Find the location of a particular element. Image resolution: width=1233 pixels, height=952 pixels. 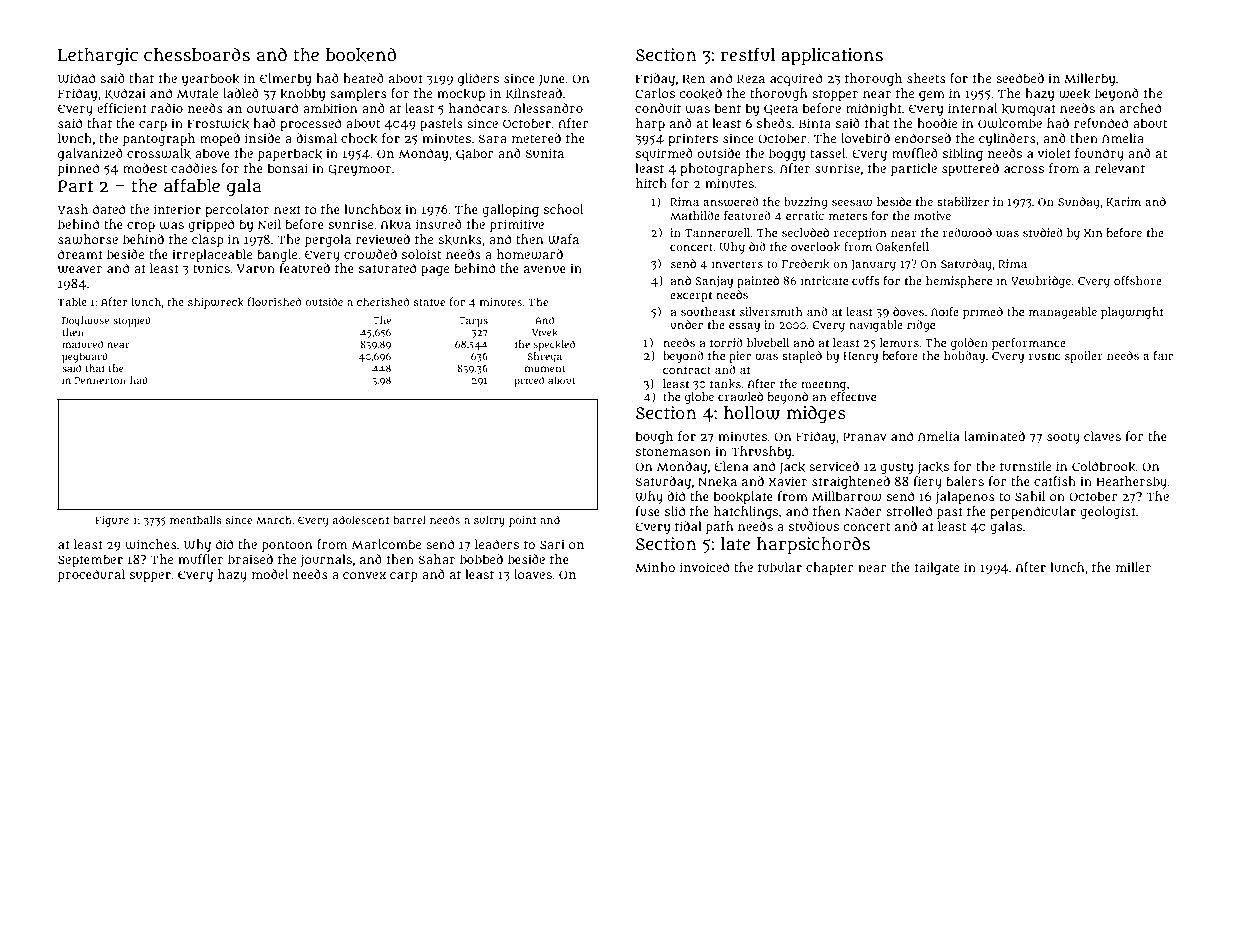

kumquat is located at coordinates (1029, 109).
